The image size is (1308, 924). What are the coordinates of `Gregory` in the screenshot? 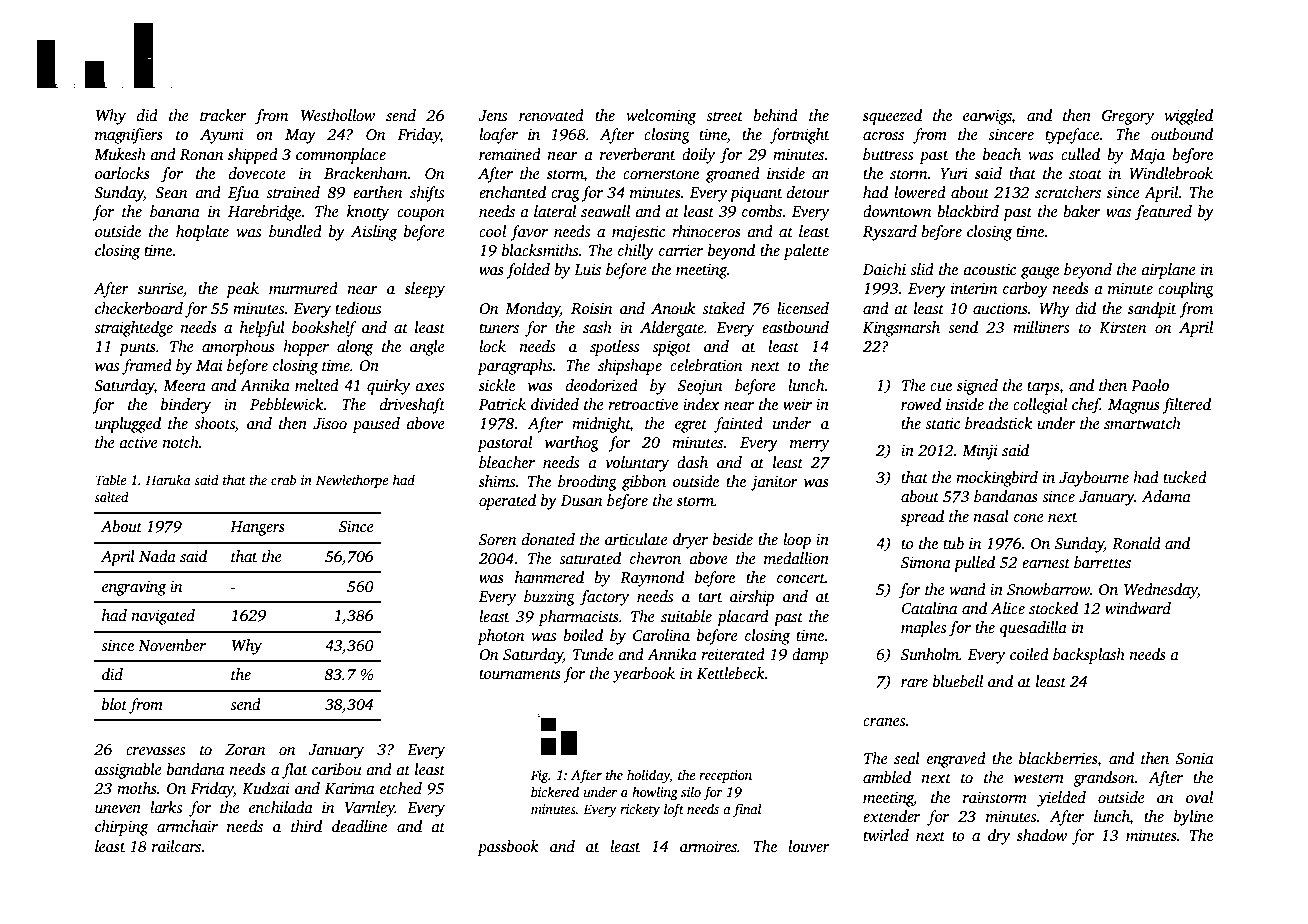 It's located at (1128, 117).
